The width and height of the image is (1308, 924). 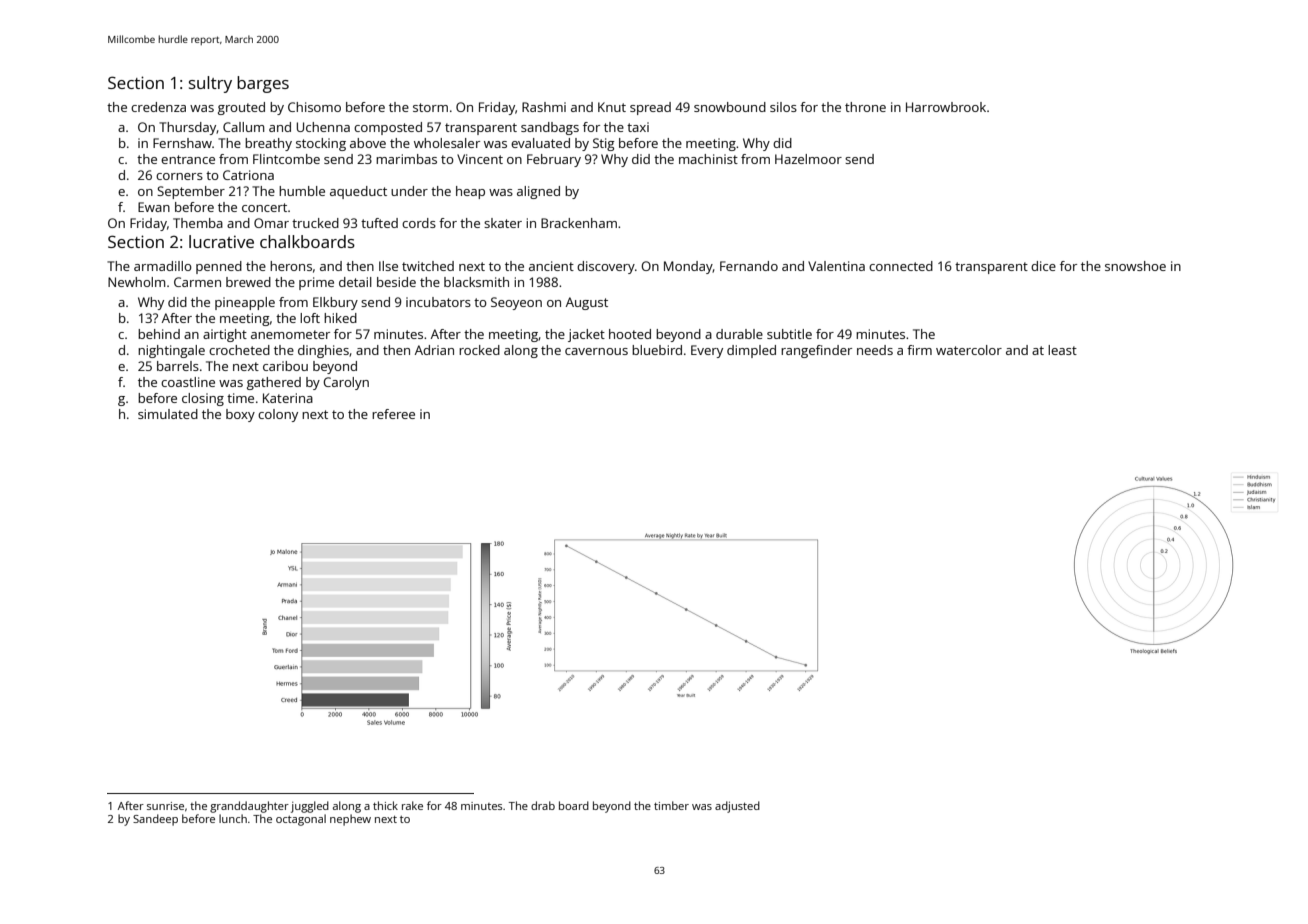 I want to click on adjusted, so click(x=737, y=807).
